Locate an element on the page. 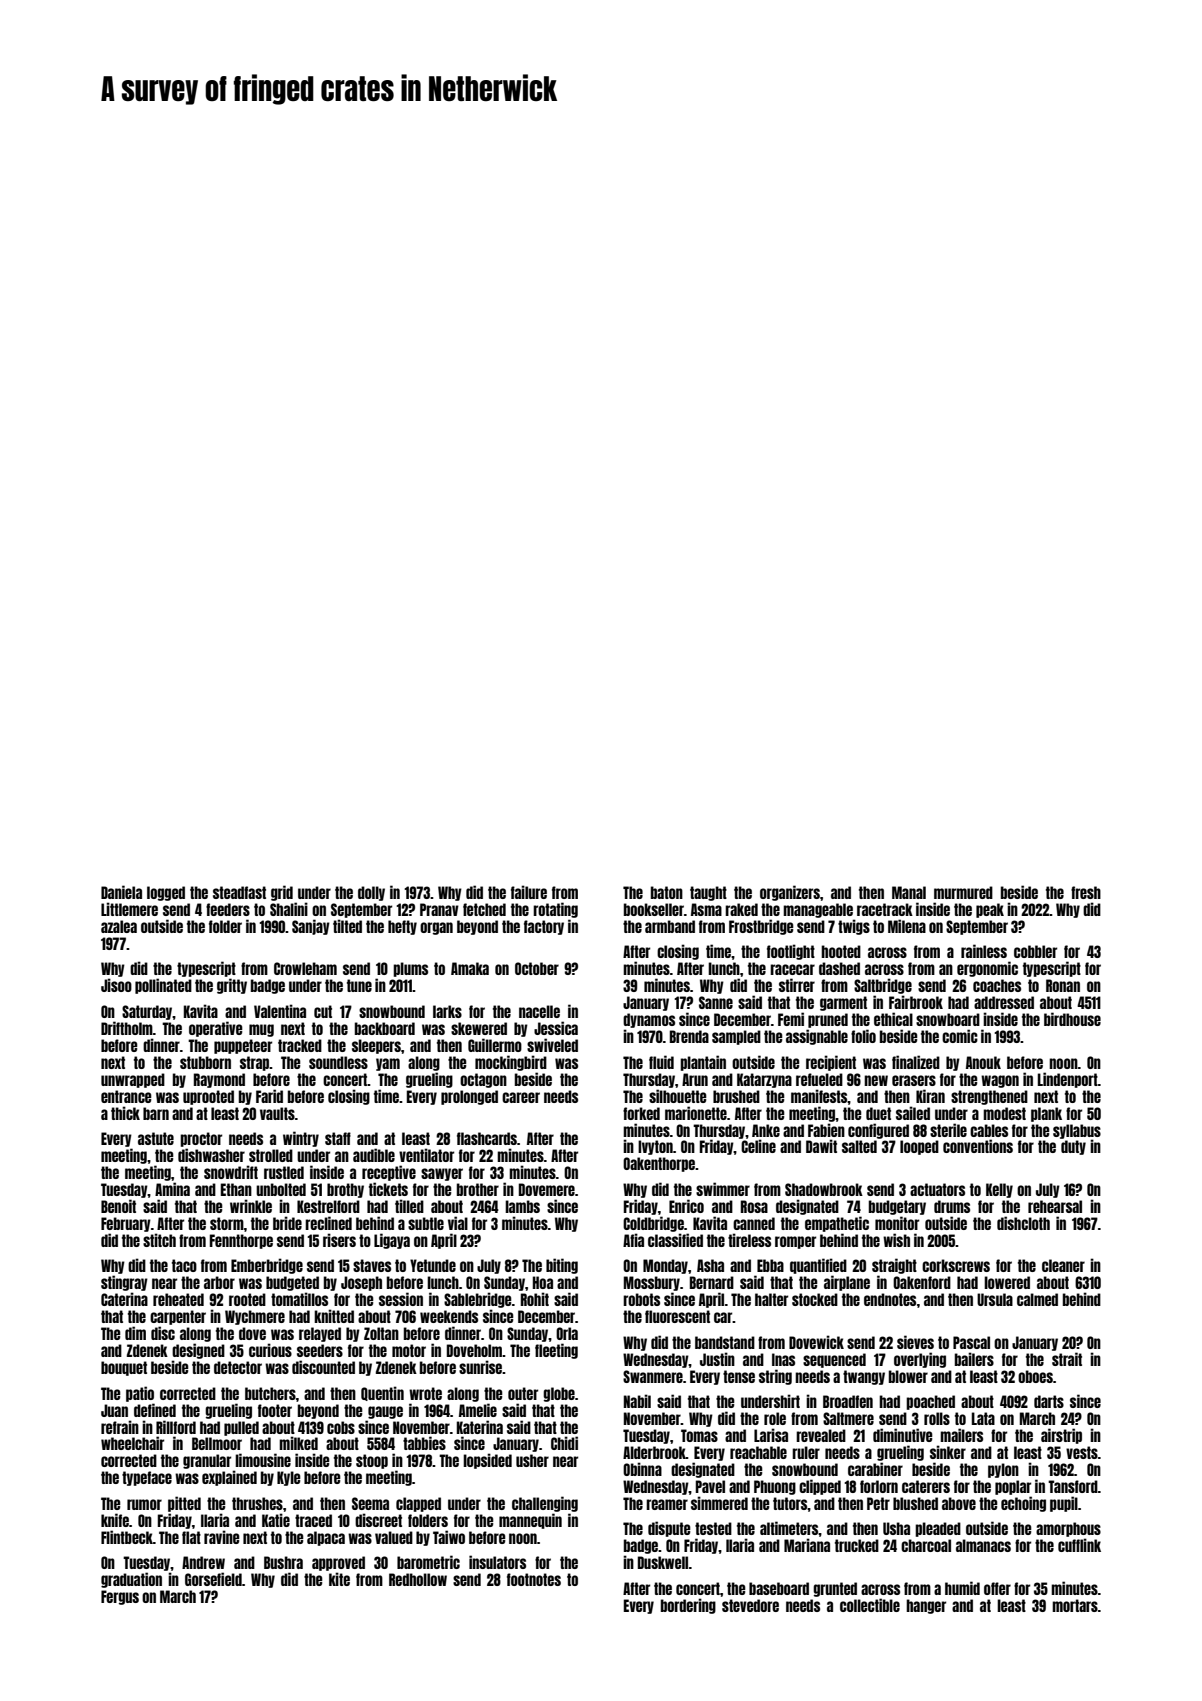 This image has height=1701, width=1202. weekends is located at coordinates (449, 1316).
